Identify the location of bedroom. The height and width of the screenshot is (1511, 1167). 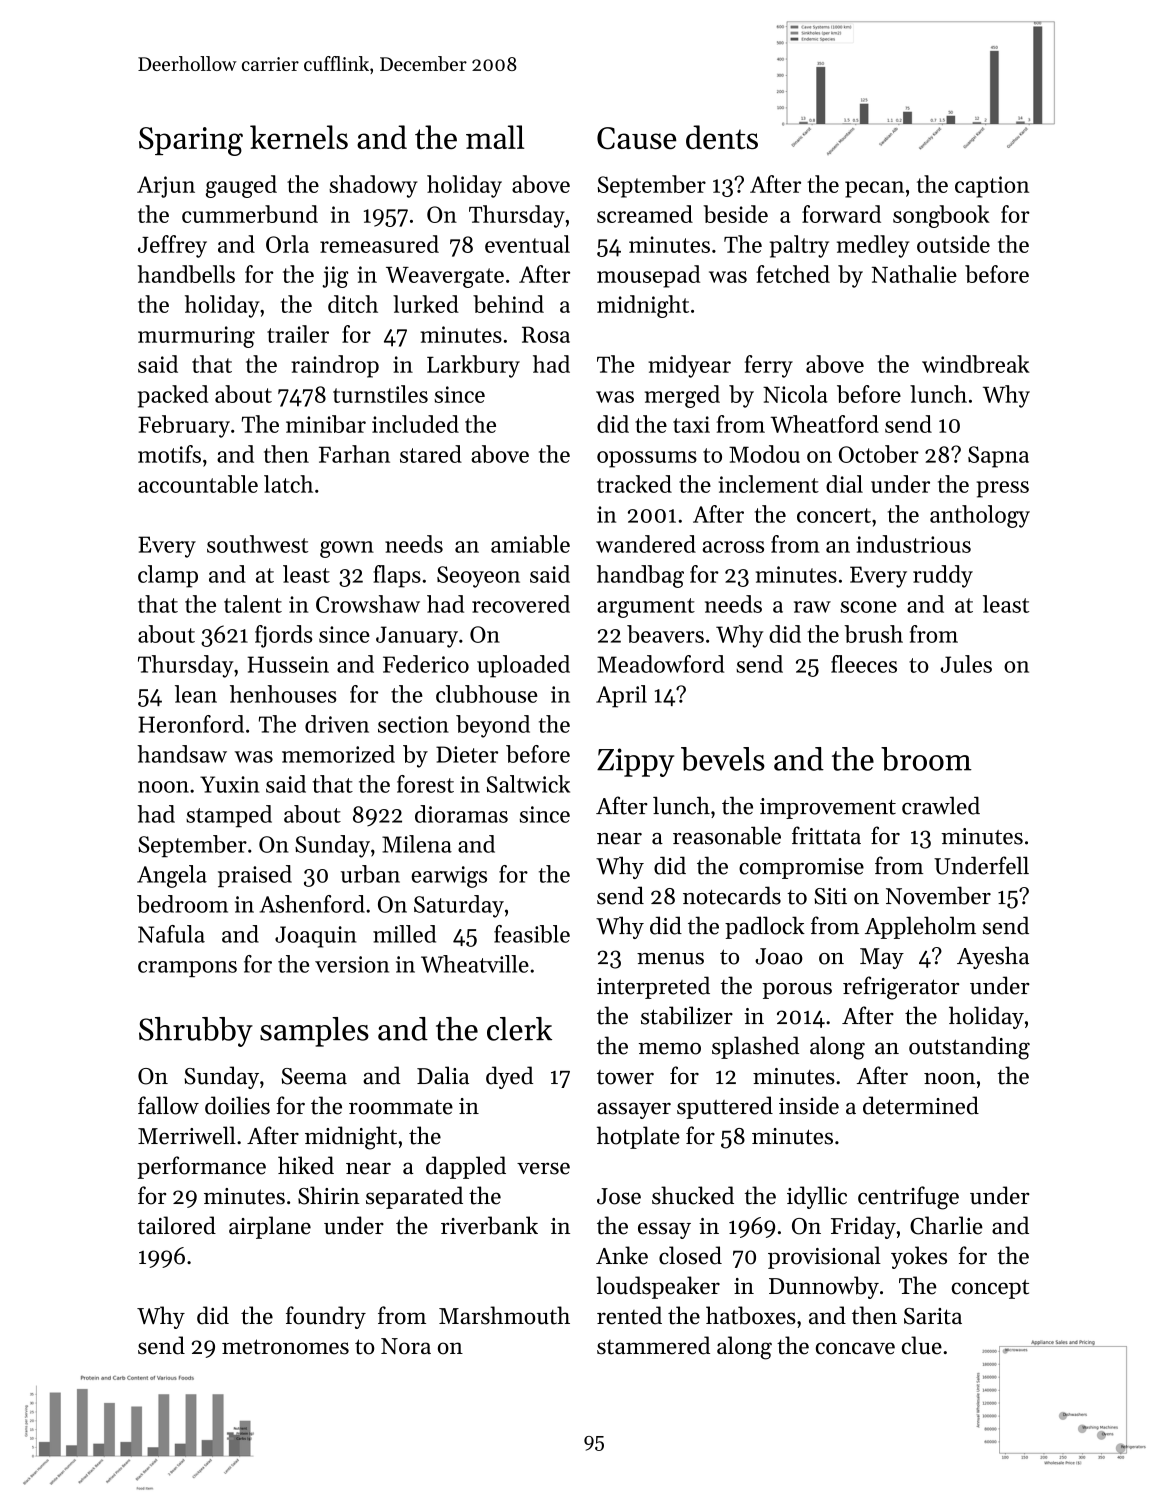
(182, 904).
